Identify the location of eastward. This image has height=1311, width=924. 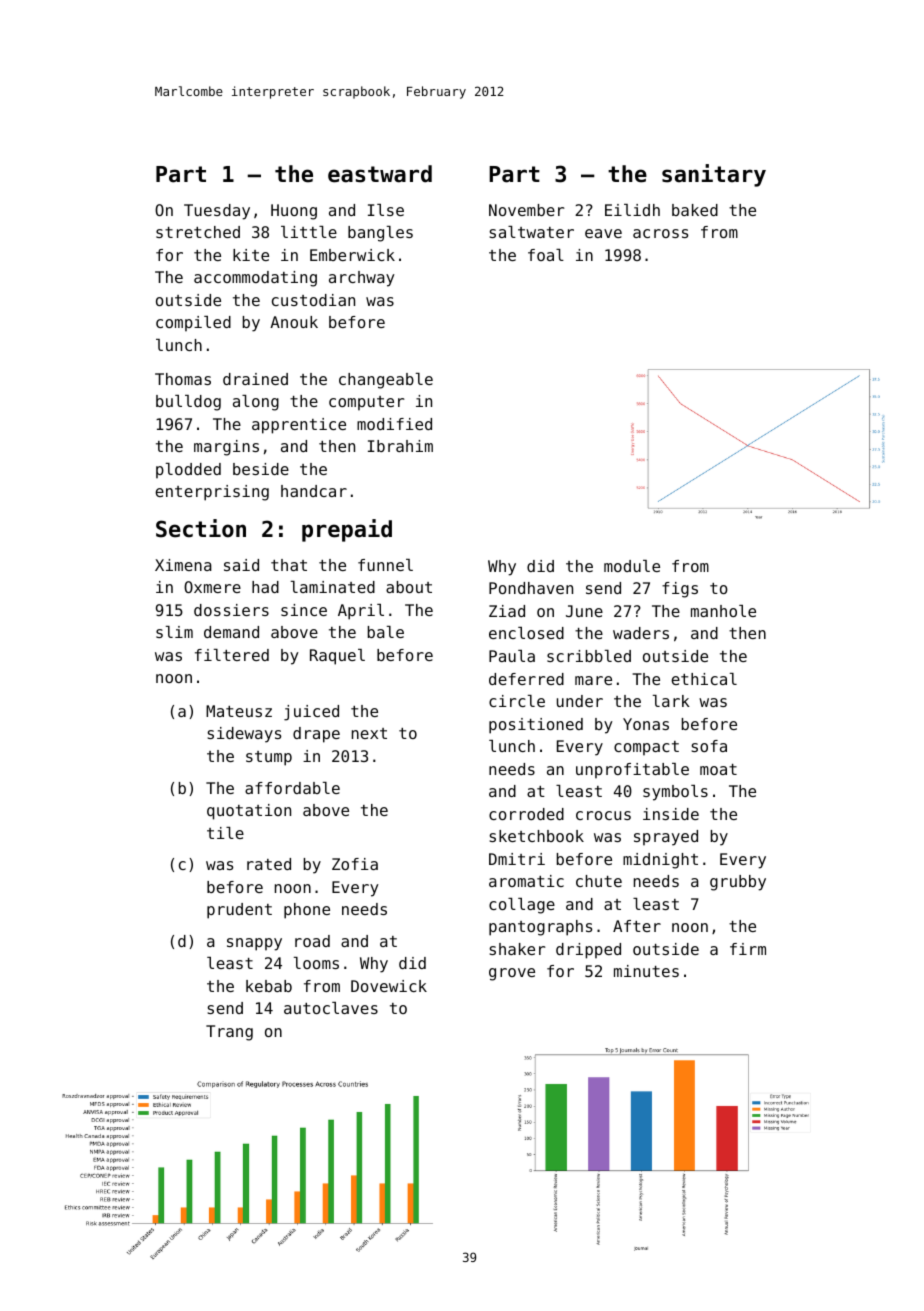
(380, 174).
